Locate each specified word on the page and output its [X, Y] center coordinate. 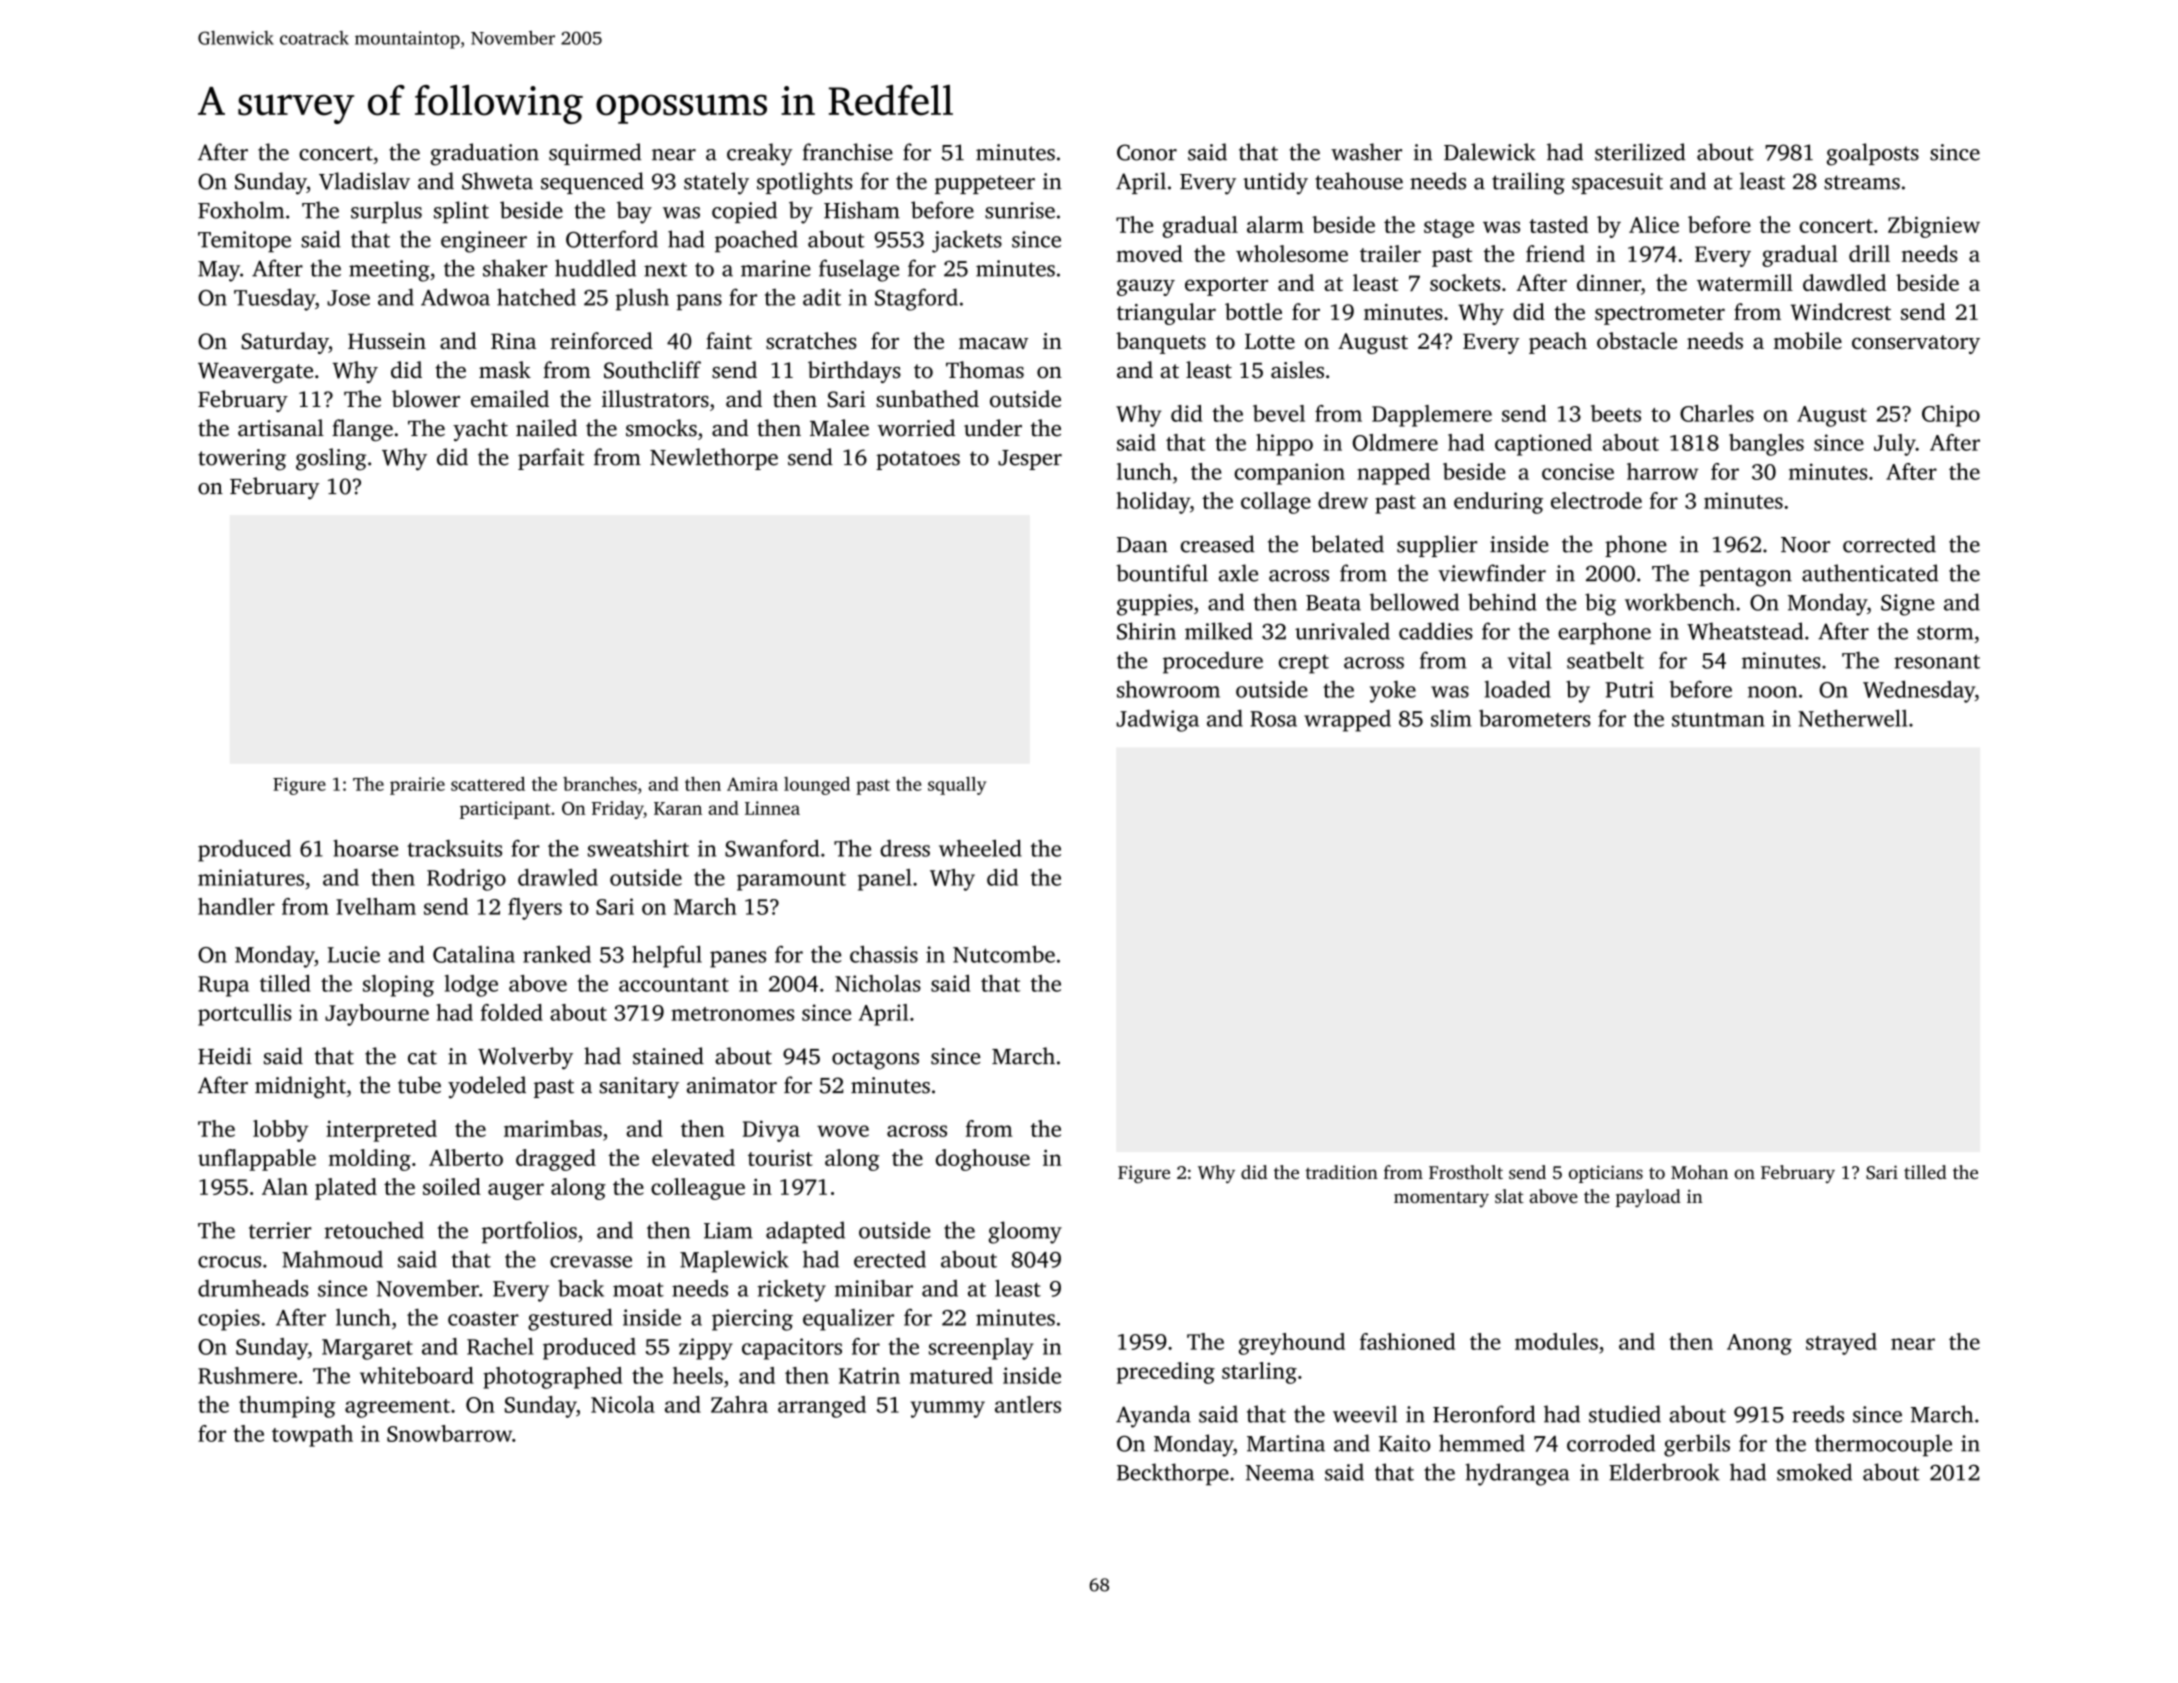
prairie [417, 786]
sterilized [1640, 152]
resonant [1937, 662]
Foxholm [241, 210]
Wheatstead [1745, 631]
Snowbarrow [449, 1433]
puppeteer [985, 184]
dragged [556, 1160]
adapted [805, 1232]
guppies [1155, 605]
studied [1625, 1414]
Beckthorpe [1173, 1474]
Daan [1142, 545]
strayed [1841, 1344]
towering [242, 460]
